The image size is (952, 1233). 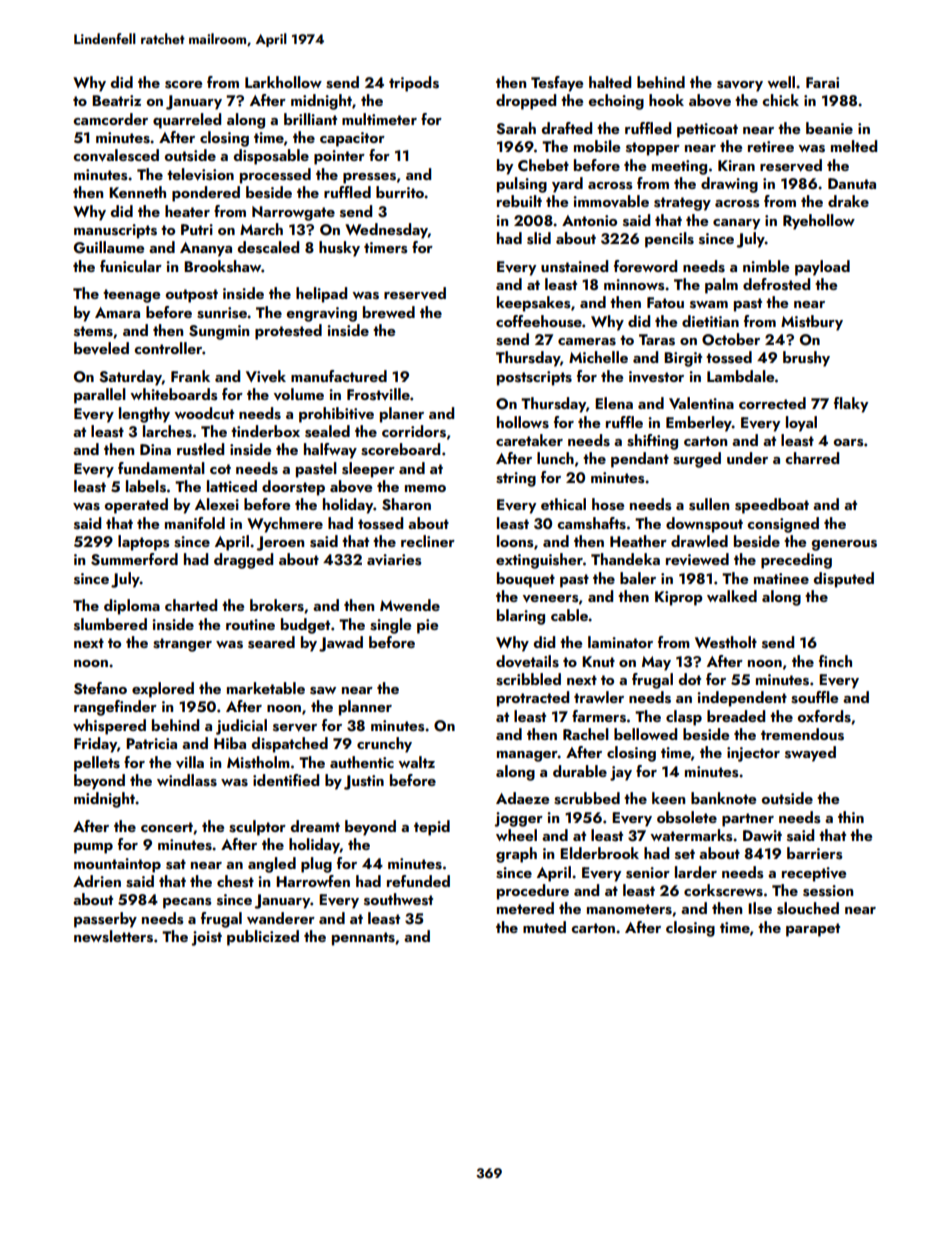 What do you see at coordinates (835, 661) in the document?
I see `finch` at bounding box center [835, 661].
